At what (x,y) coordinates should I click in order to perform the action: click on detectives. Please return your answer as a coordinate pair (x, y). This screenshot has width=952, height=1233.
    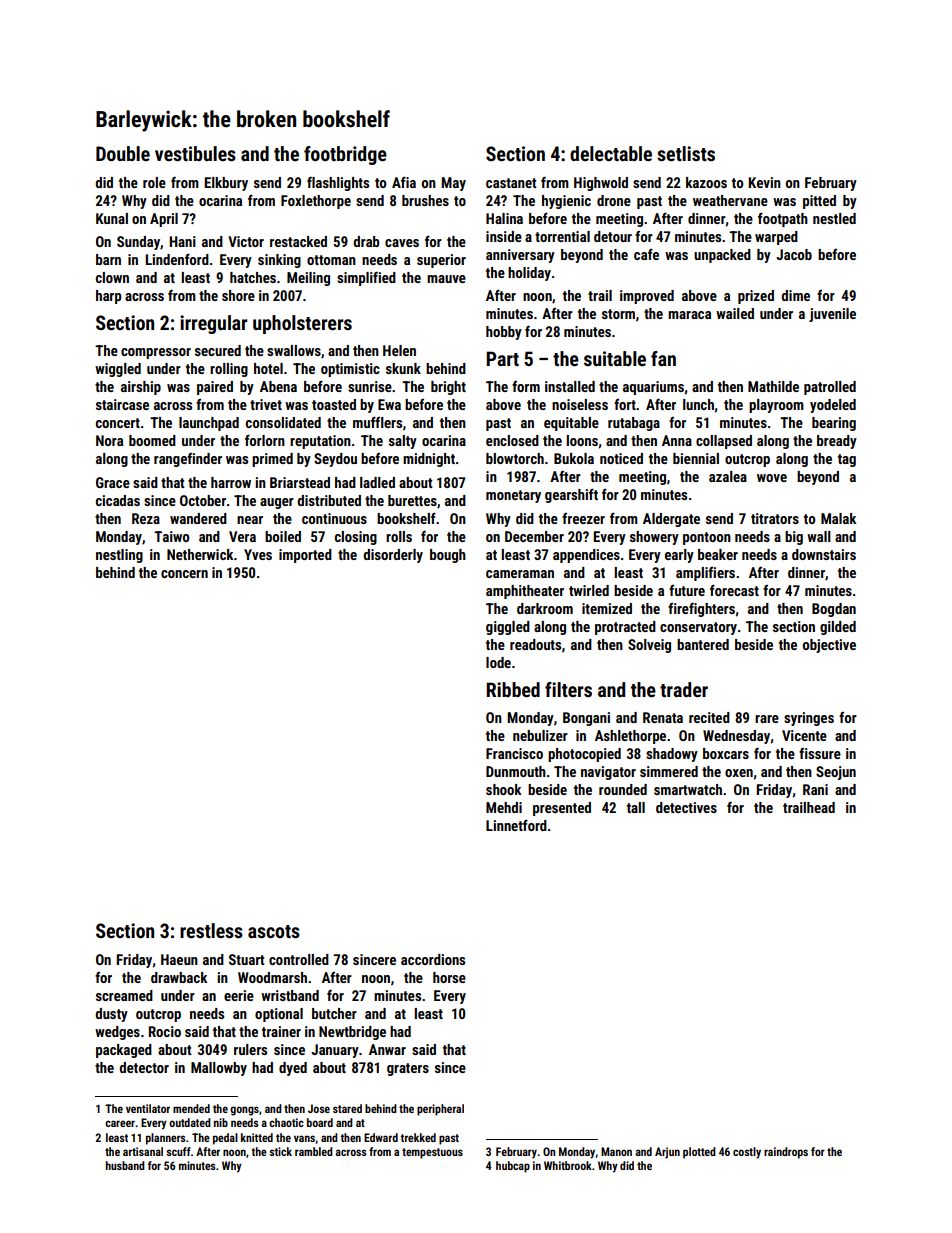
    Looking at the image, I should click on (686, 807).
